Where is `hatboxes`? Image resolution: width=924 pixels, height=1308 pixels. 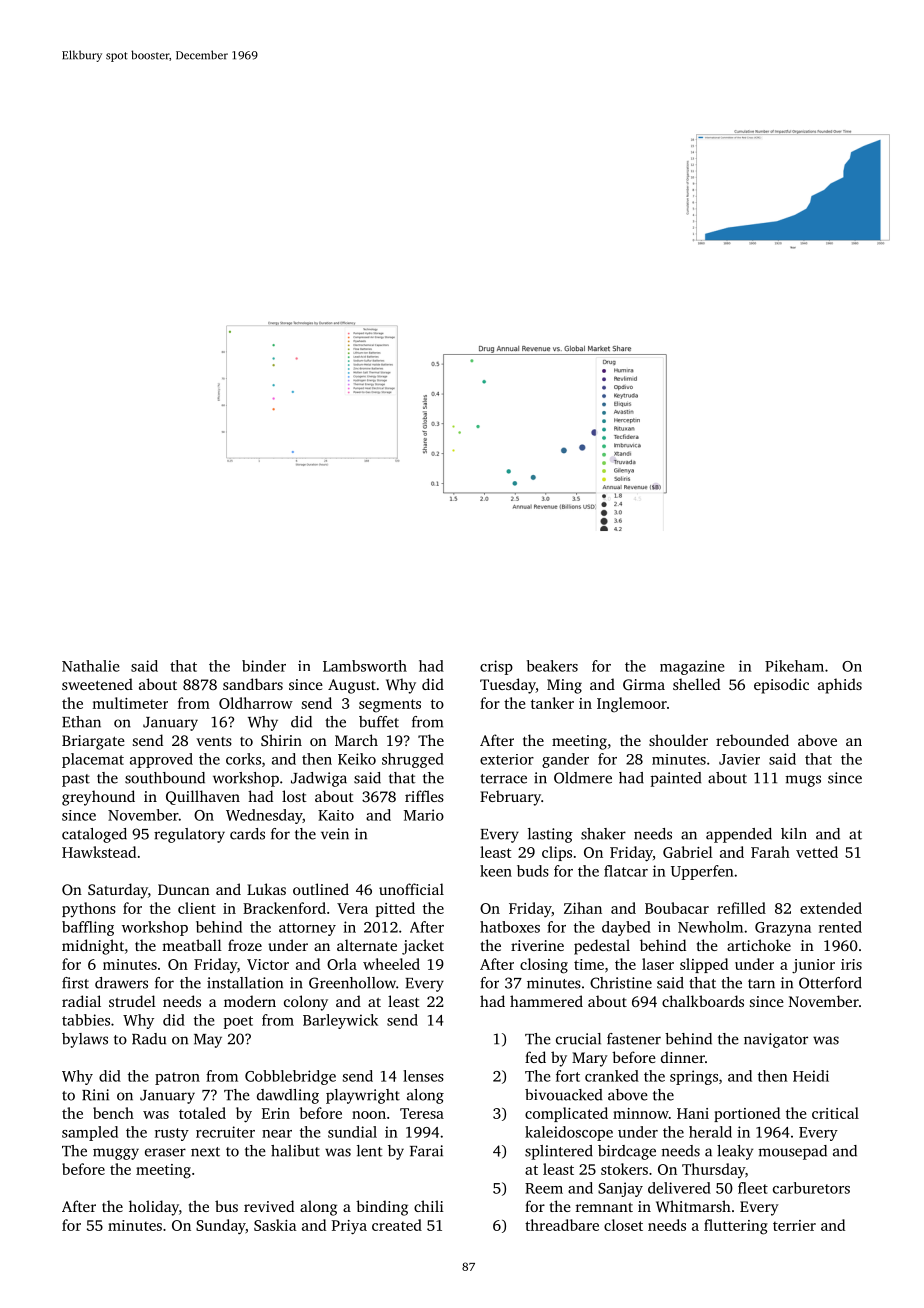 hatboxes is located at coordinates (510, 927).
